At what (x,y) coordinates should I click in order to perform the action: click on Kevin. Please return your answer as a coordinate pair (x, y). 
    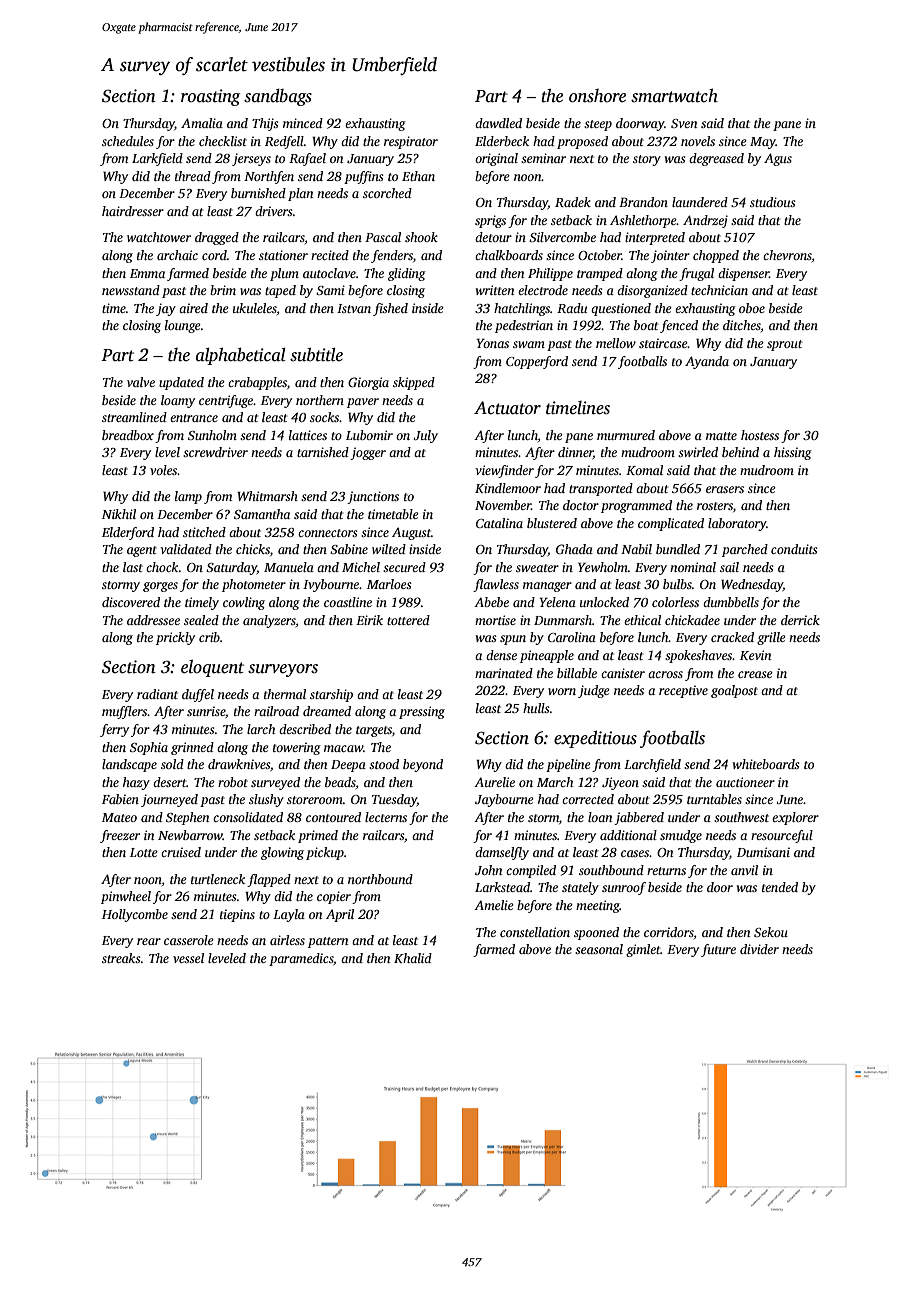
    Looking at the image, I should click on (755, 655).
